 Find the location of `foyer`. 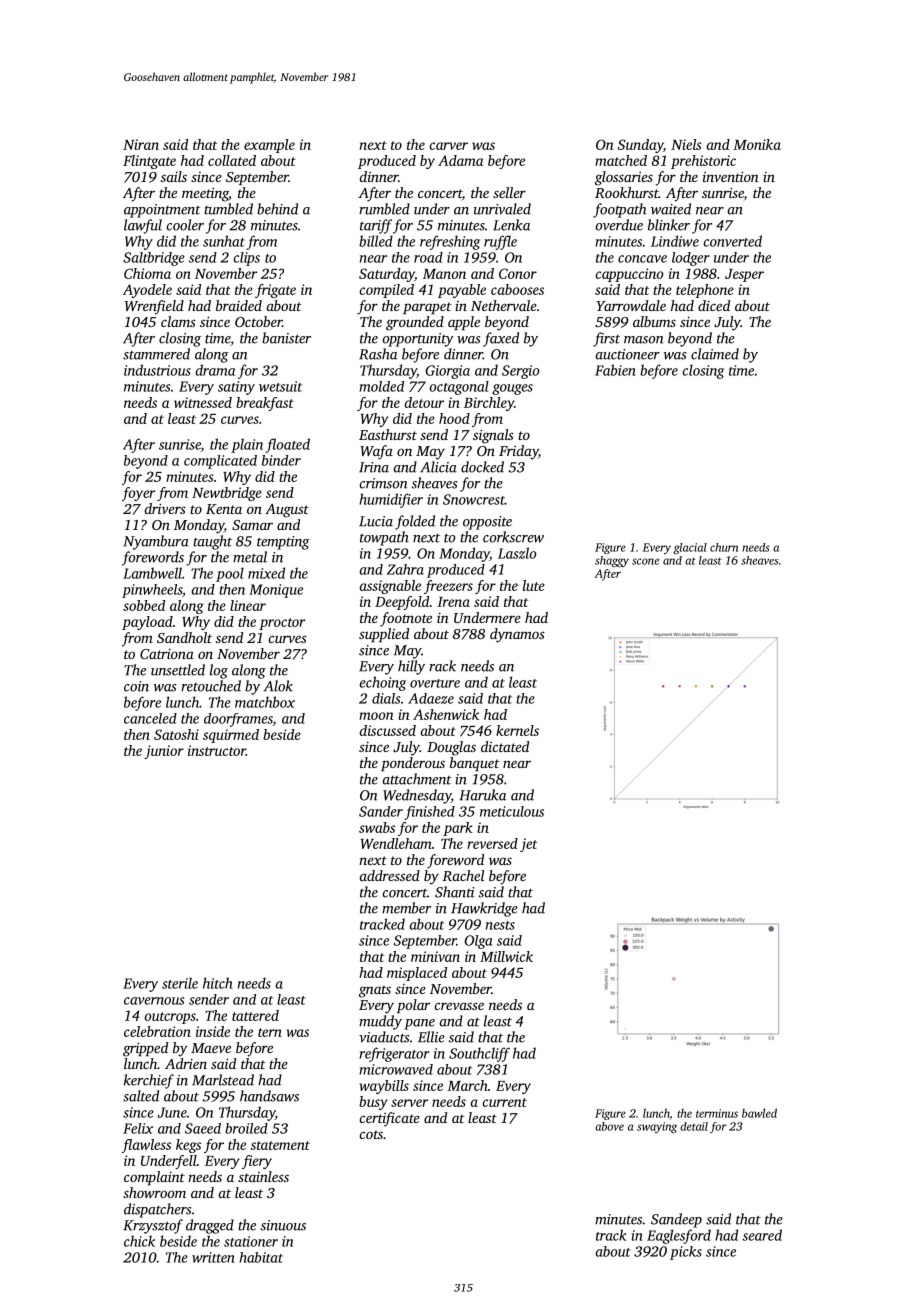

foyer is located at coordinates (138, 494).
